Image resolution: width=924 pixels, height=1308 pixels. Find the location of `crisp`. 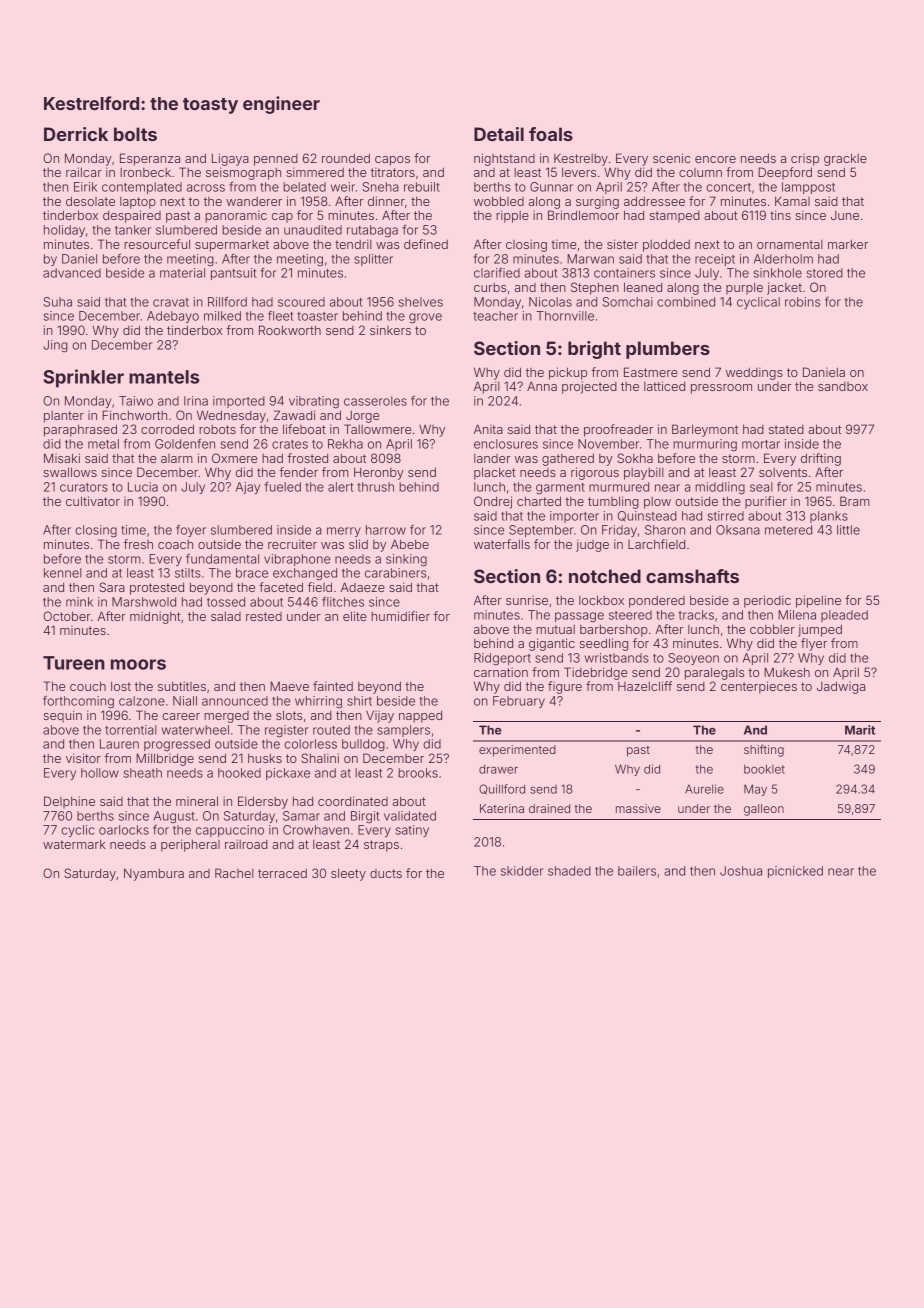

crisp is located at coordinates (805, 160).
